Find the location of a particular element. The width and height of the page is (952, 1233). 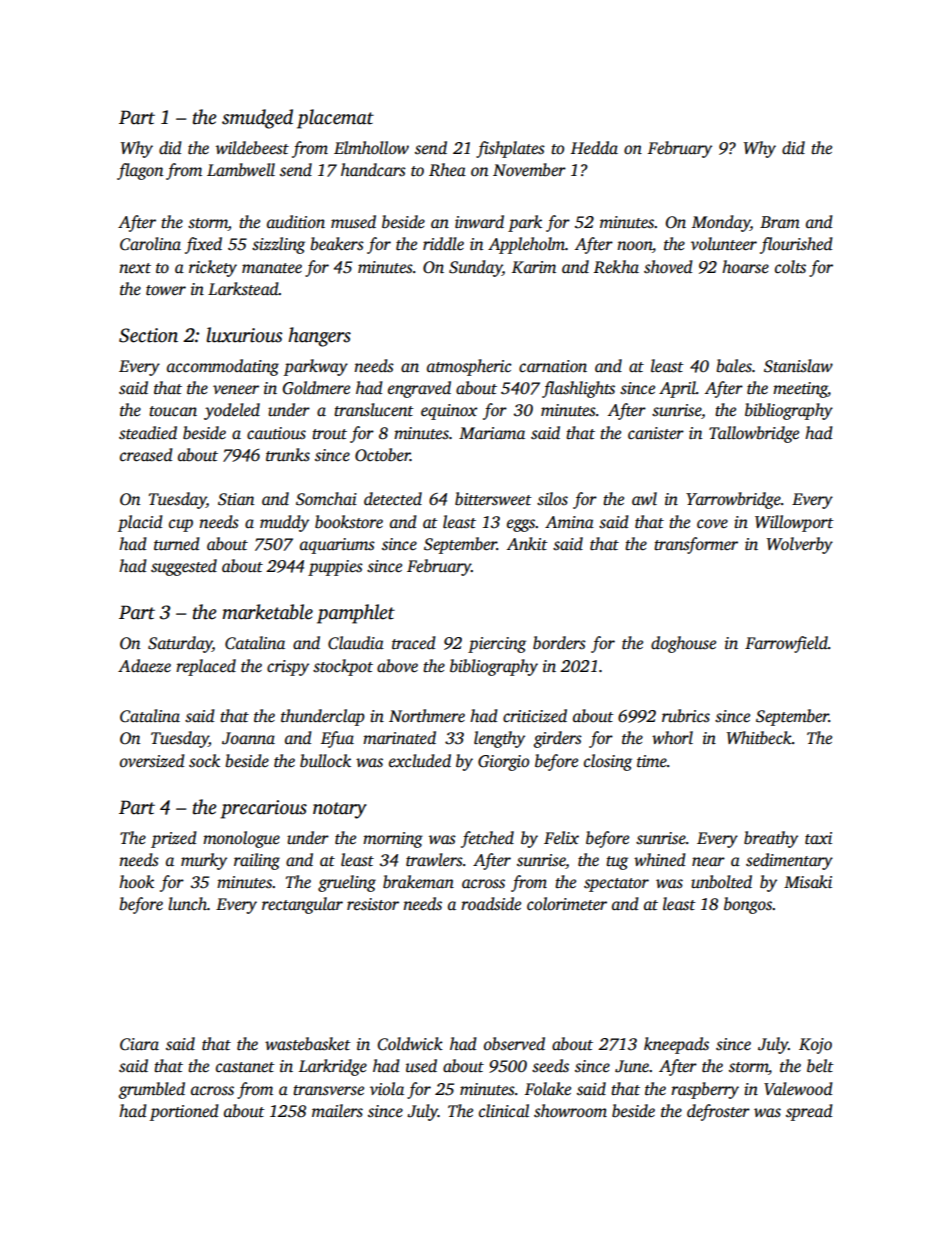

oversized is located at coordinates (152, 761).
